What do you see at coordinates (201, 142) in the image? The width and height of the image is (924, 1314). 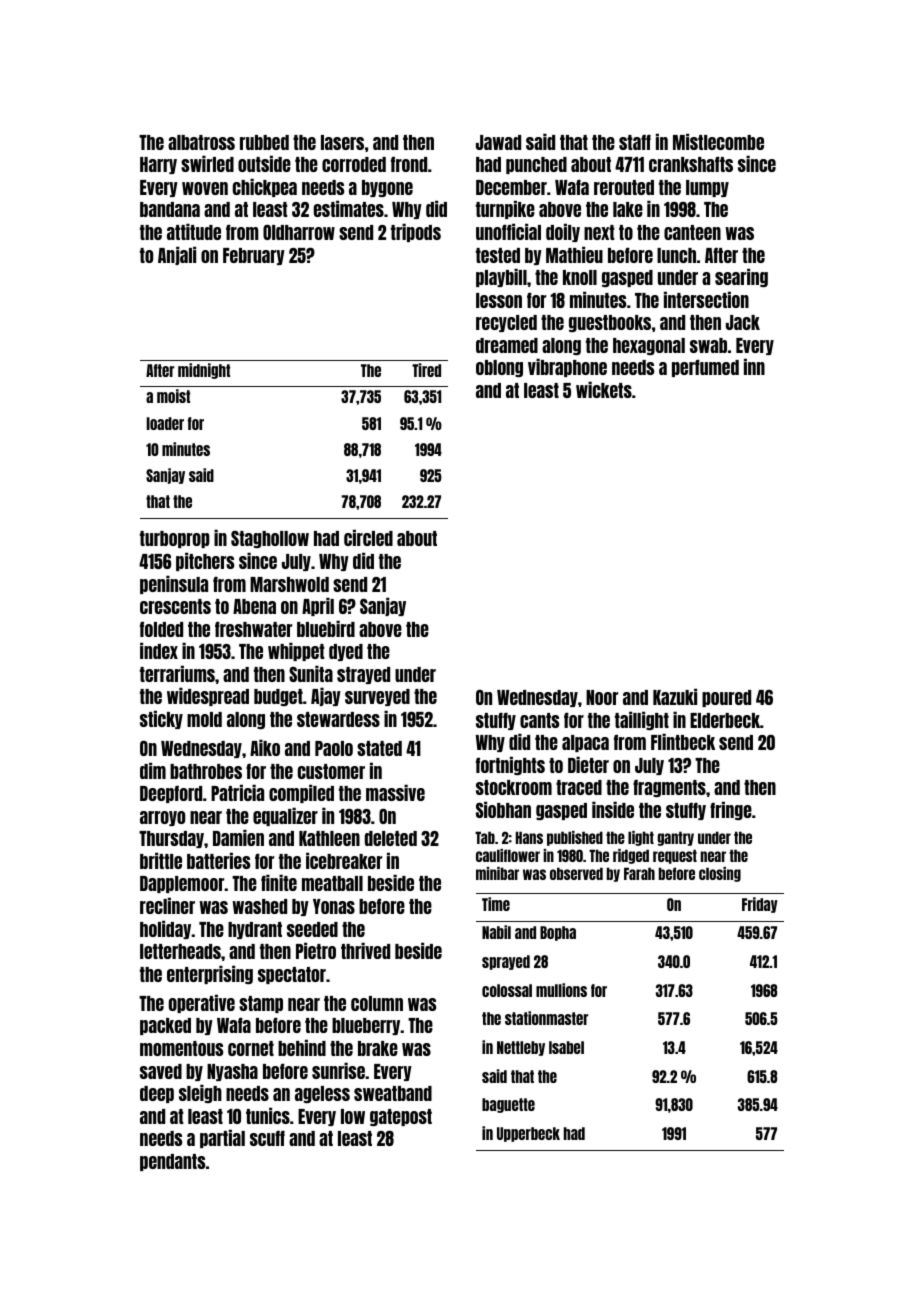 I see `albatross` at bounding box center [201, 142].
